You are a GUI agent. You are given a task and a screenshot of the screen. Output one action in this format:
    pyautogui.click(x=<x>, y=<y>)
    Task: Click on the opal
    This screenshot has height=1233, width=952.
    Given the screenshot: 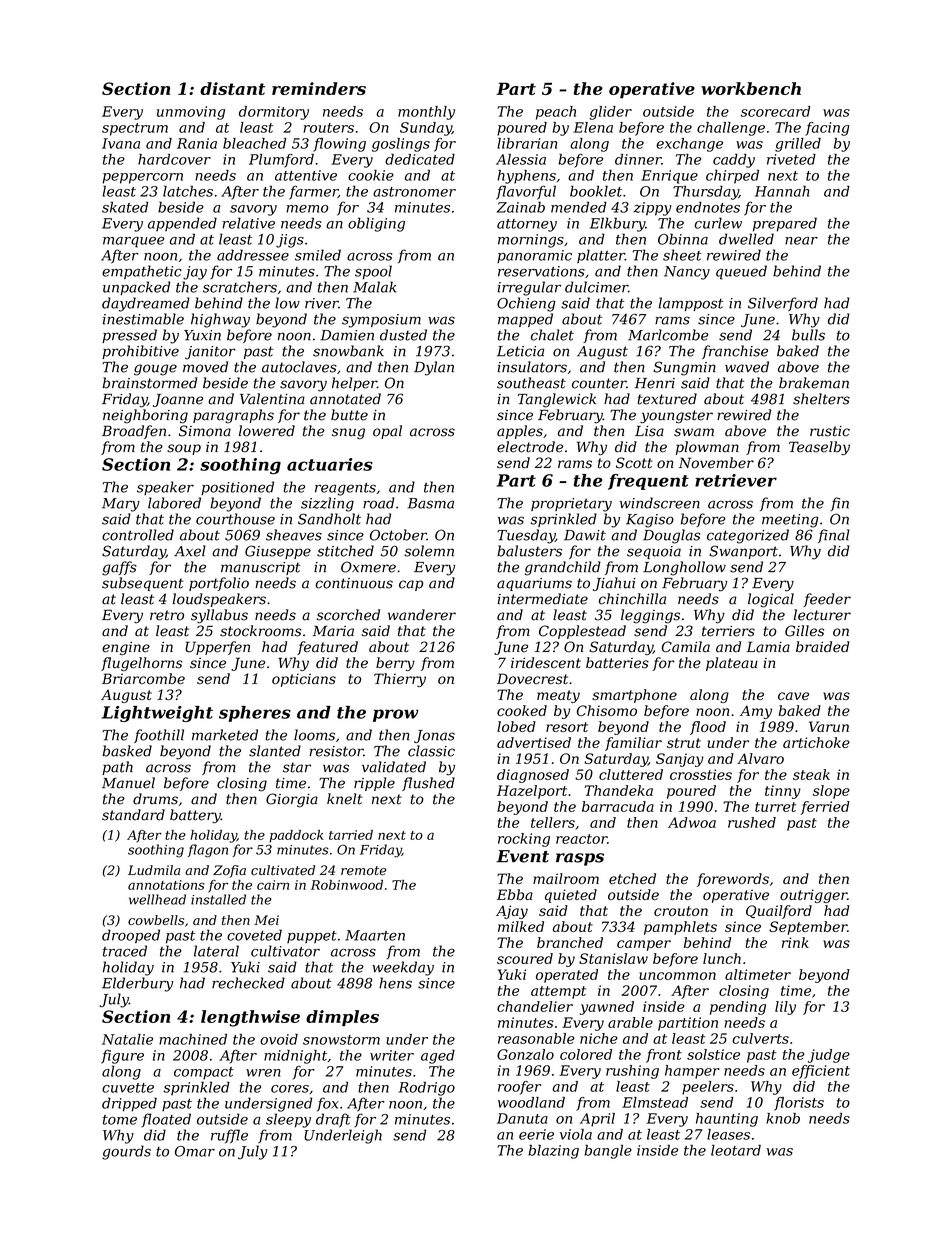 What is the action you would take?
    pyautogui.click(x=387, y=432)
